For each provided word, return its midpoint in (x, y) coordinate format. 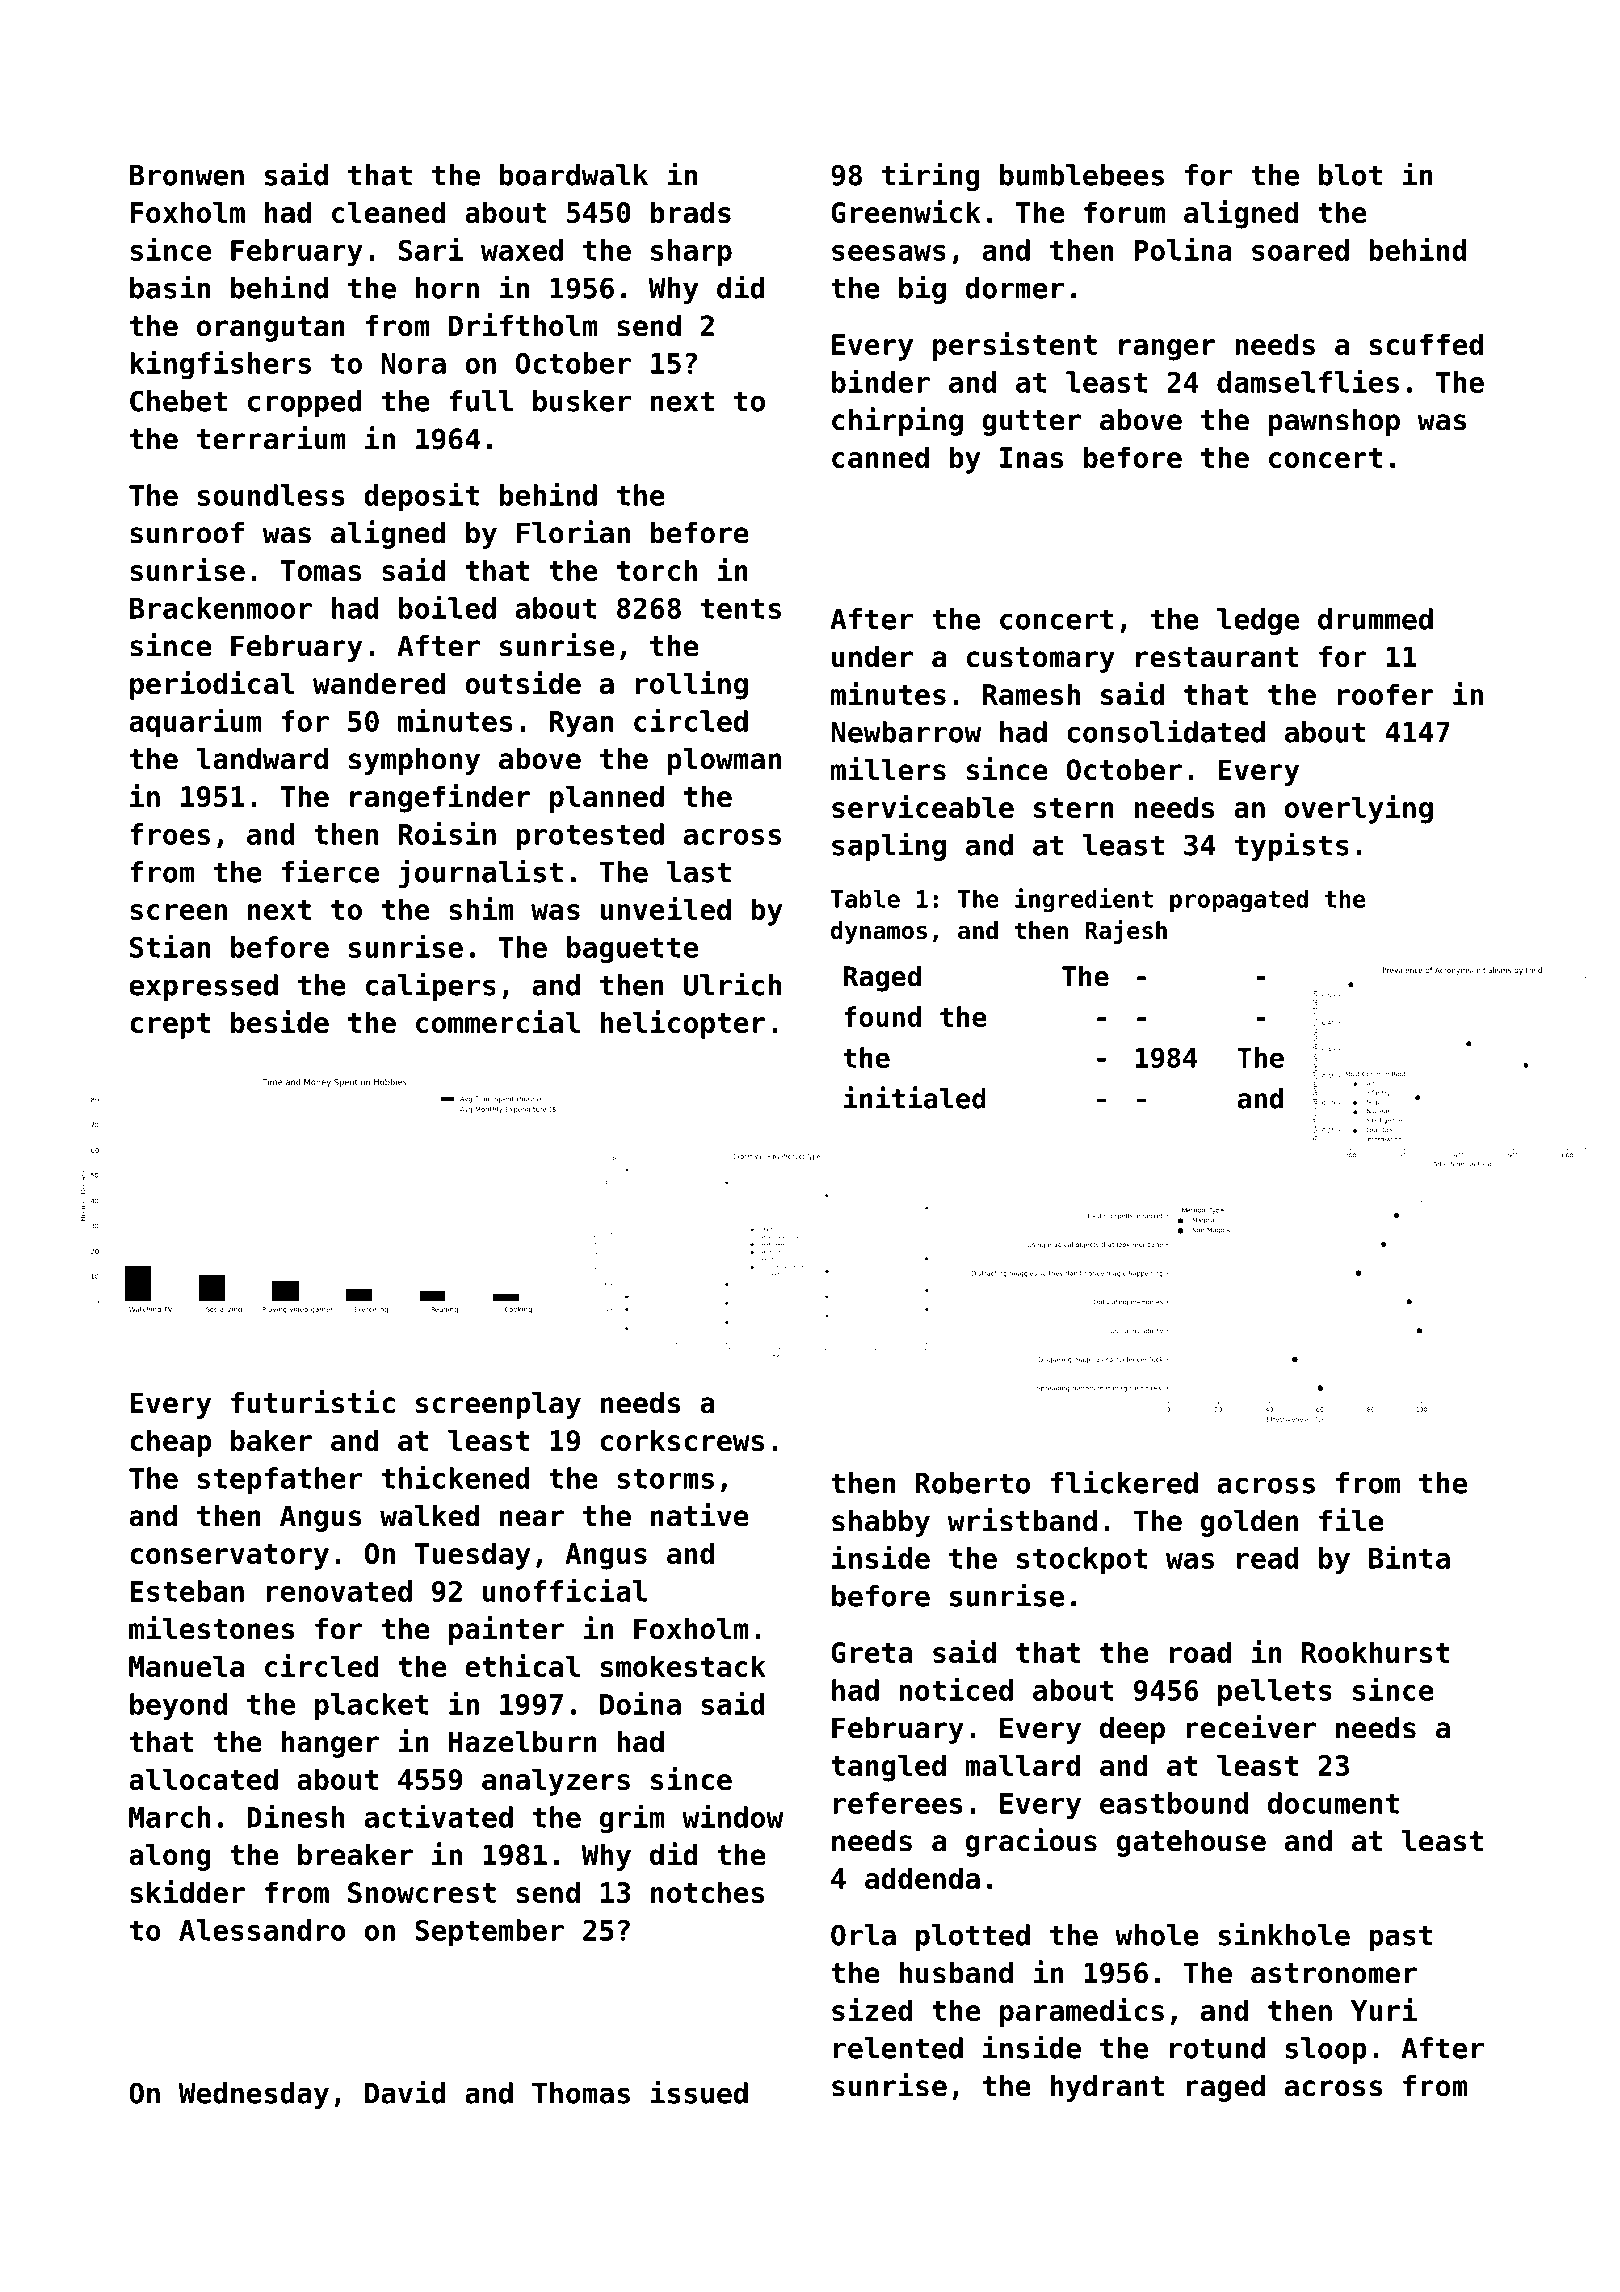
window (732, 1816)
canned (880, 457)
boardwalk (574, 175)
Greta (872, 1652)
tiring (931, 176)
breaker (355, 1855)
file (1351, 1520)
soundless (271, 495)
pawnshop (1334, 422)
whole (1157, 1935)
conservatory (229, 1557)
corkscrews (682, 1440)
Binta (1409, 1557)
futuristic (313, 1402)
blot (1350, 175)
